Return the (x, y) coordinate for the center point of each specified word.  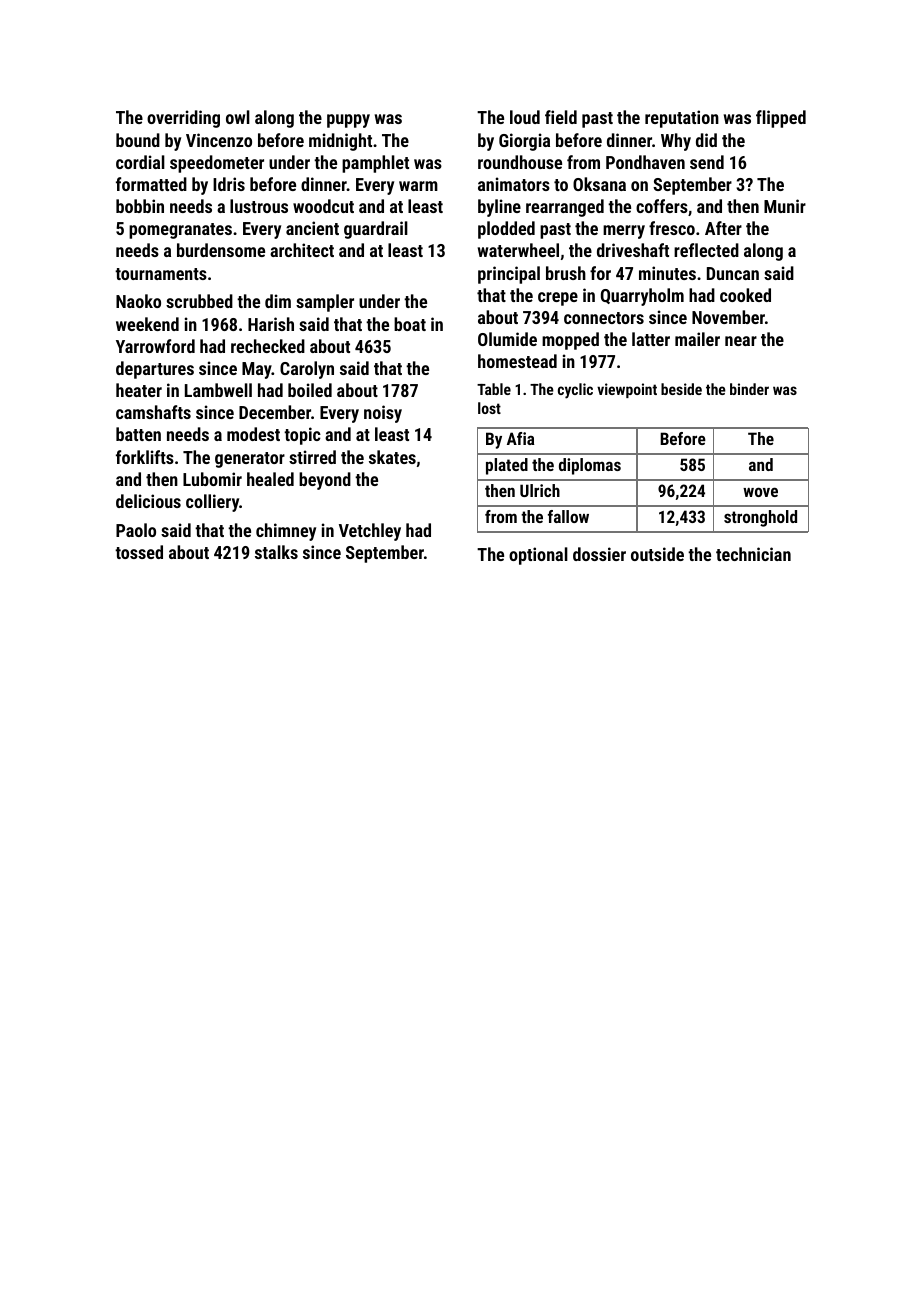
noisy (383, 414)
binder (749, 389)
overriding (183, 119)
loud (525, 117)
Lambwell (218, 390)
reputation (682, 119)
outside (657, 554)
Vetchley (370, 532)
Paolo (136, 530)
